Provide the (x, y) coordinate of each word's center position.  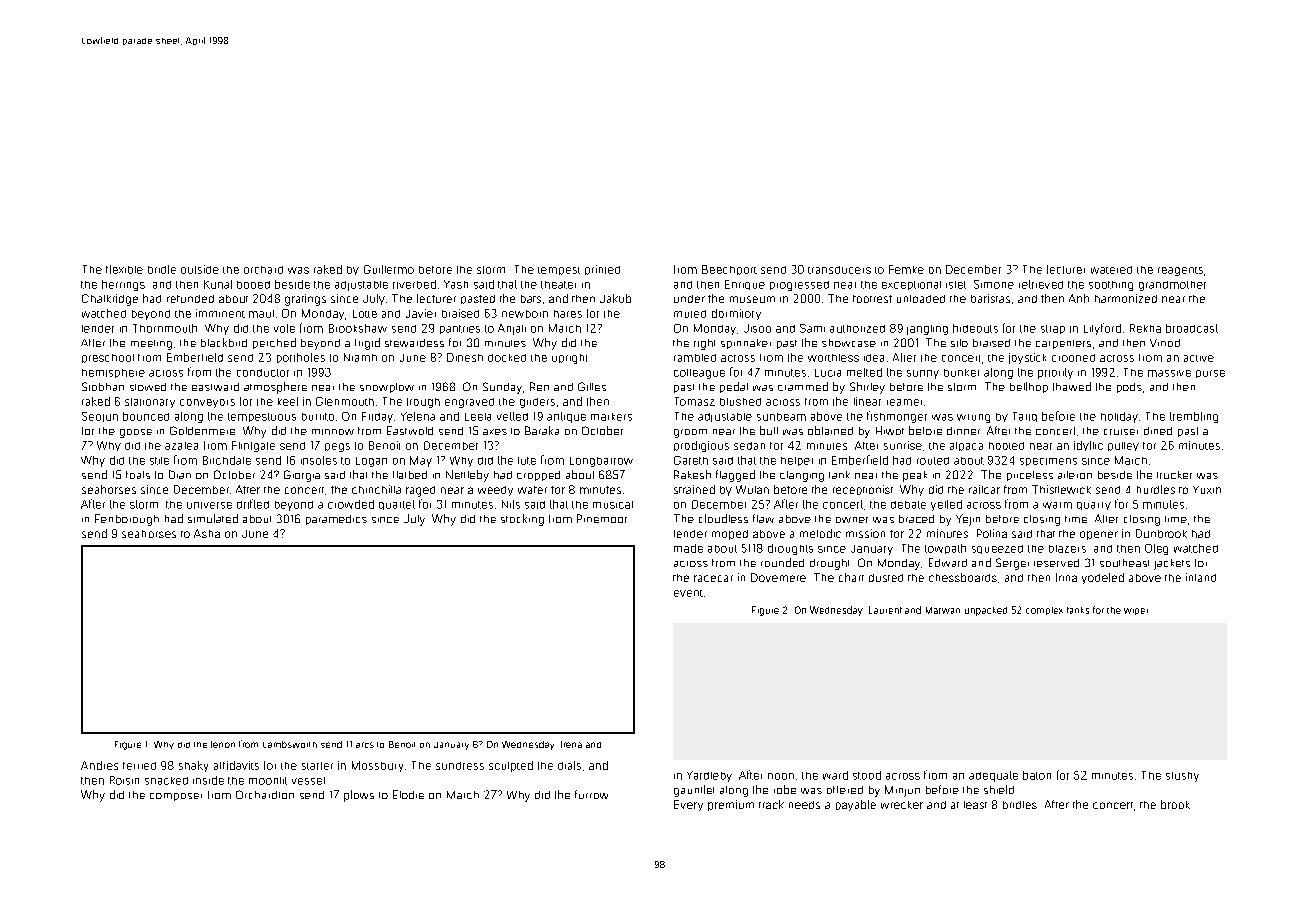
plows (359, 796)
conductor (263, 373)
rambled (695, 358)
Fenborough (127, 520)
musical (613, 505)
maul (261, 314)
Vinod (1165, 343)
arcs (365, 745)
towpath (945, 549)
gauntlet (694, 791)
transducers (839, 270)
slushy (1182, 777)
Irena (571, 744)
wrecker (902, 805)
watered (1111, 270)
